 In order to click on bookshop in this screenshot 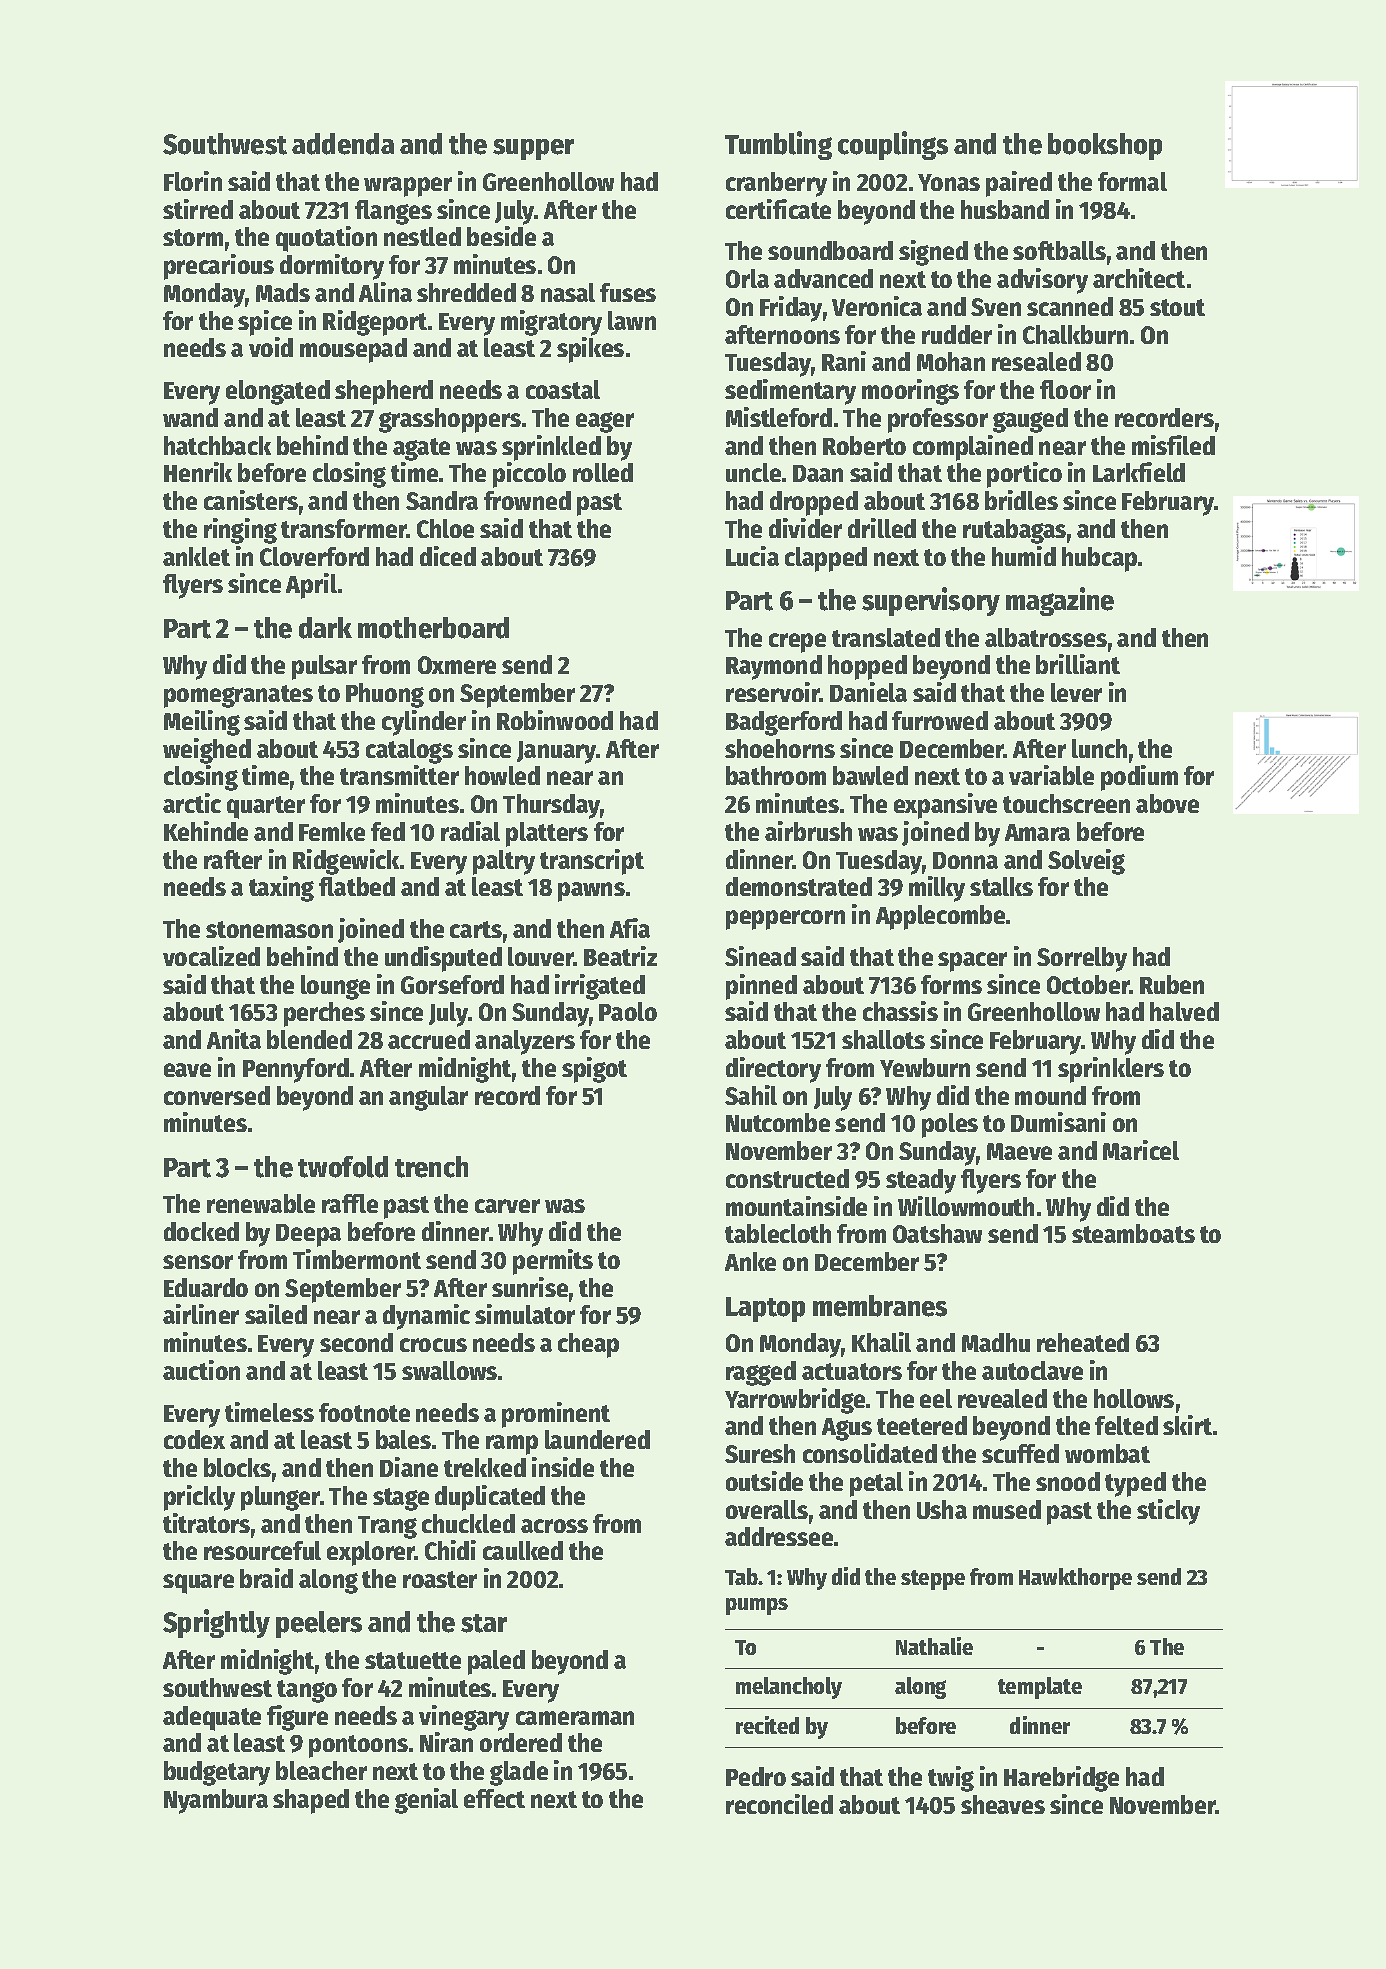, I will do `click(1105, 146)`.
